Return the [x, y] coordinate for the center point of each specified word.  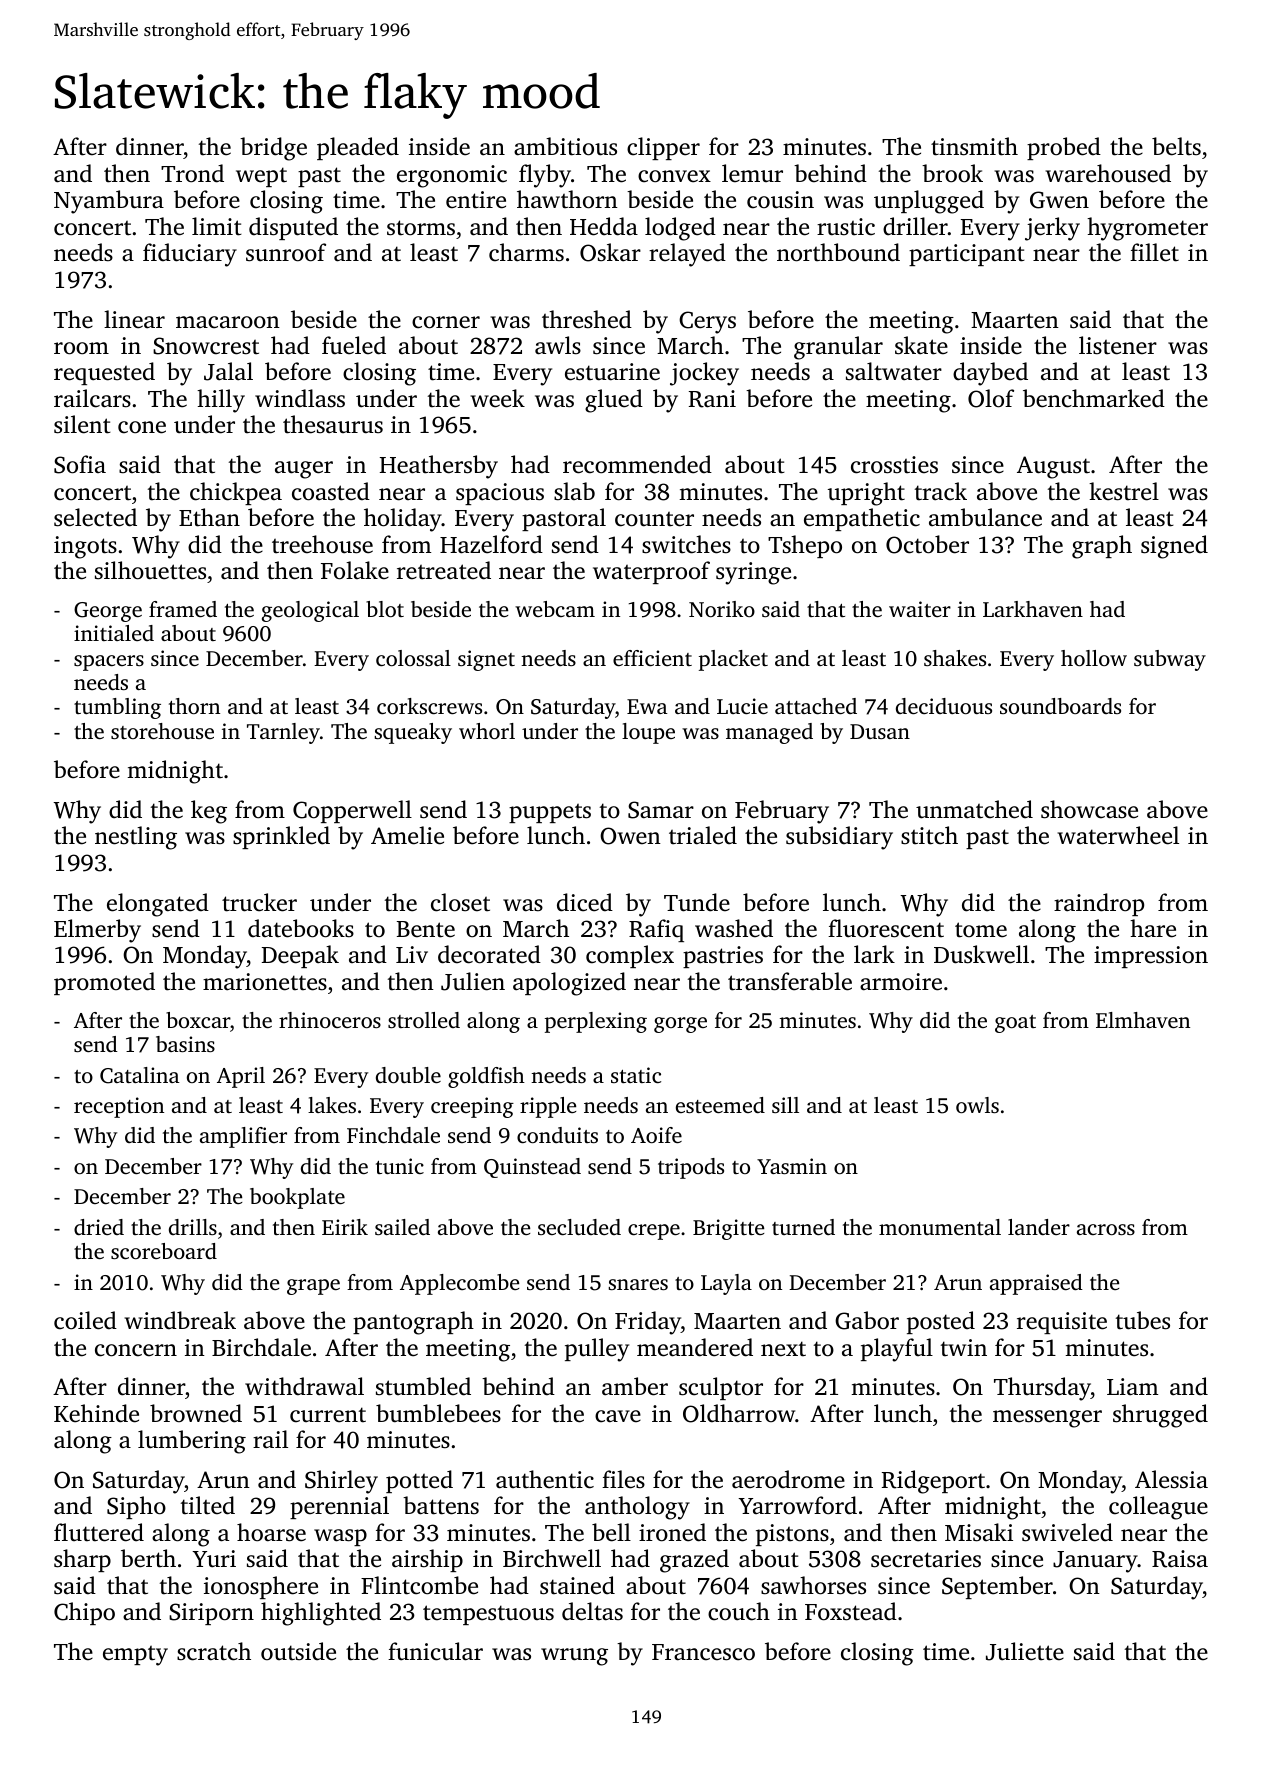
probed [1064, 148]
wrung [574, 1657]
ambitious [565, 146]
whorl [487, 731]
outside [298, 1651]
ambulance [985, 517]
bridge [273, 149]
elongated [158, 905]
